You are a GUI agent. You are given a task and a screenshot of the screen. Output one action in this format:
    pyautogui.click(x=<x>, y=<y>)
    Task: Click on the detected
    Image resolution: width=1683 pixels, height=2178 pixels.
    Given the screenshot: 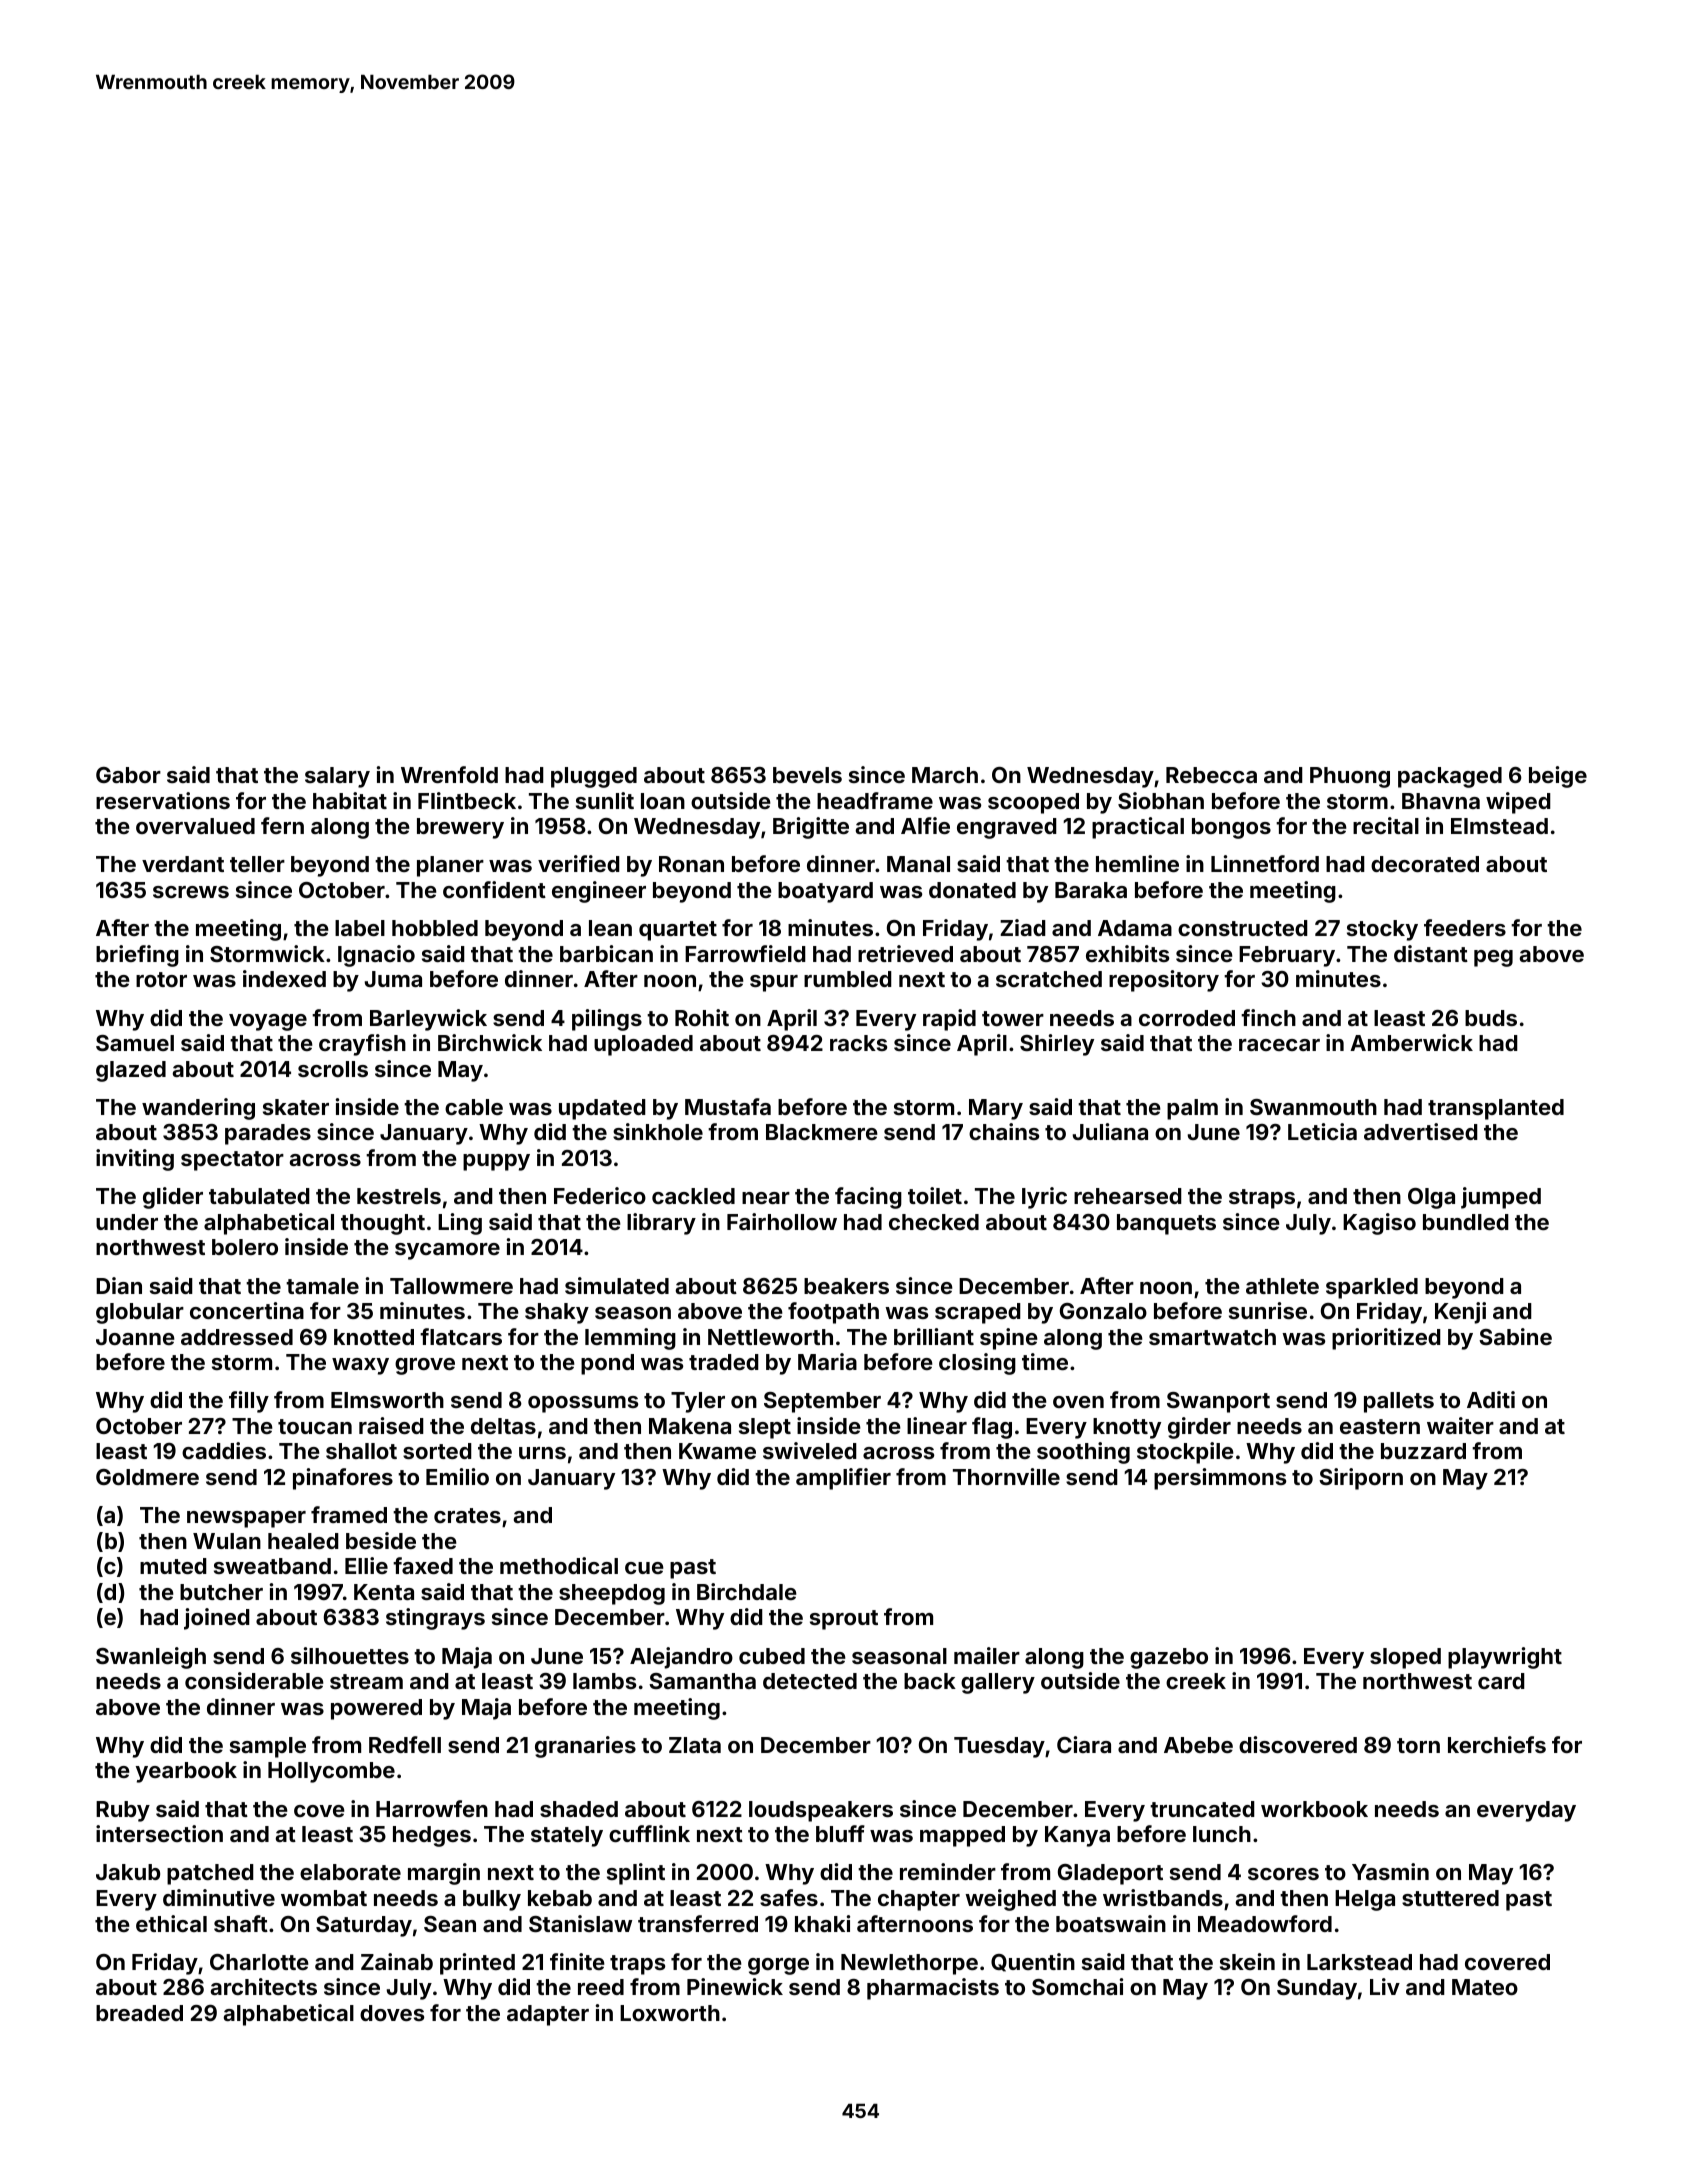 What is the action you would take?
    pyautogui.click(x=810, y=1681)
